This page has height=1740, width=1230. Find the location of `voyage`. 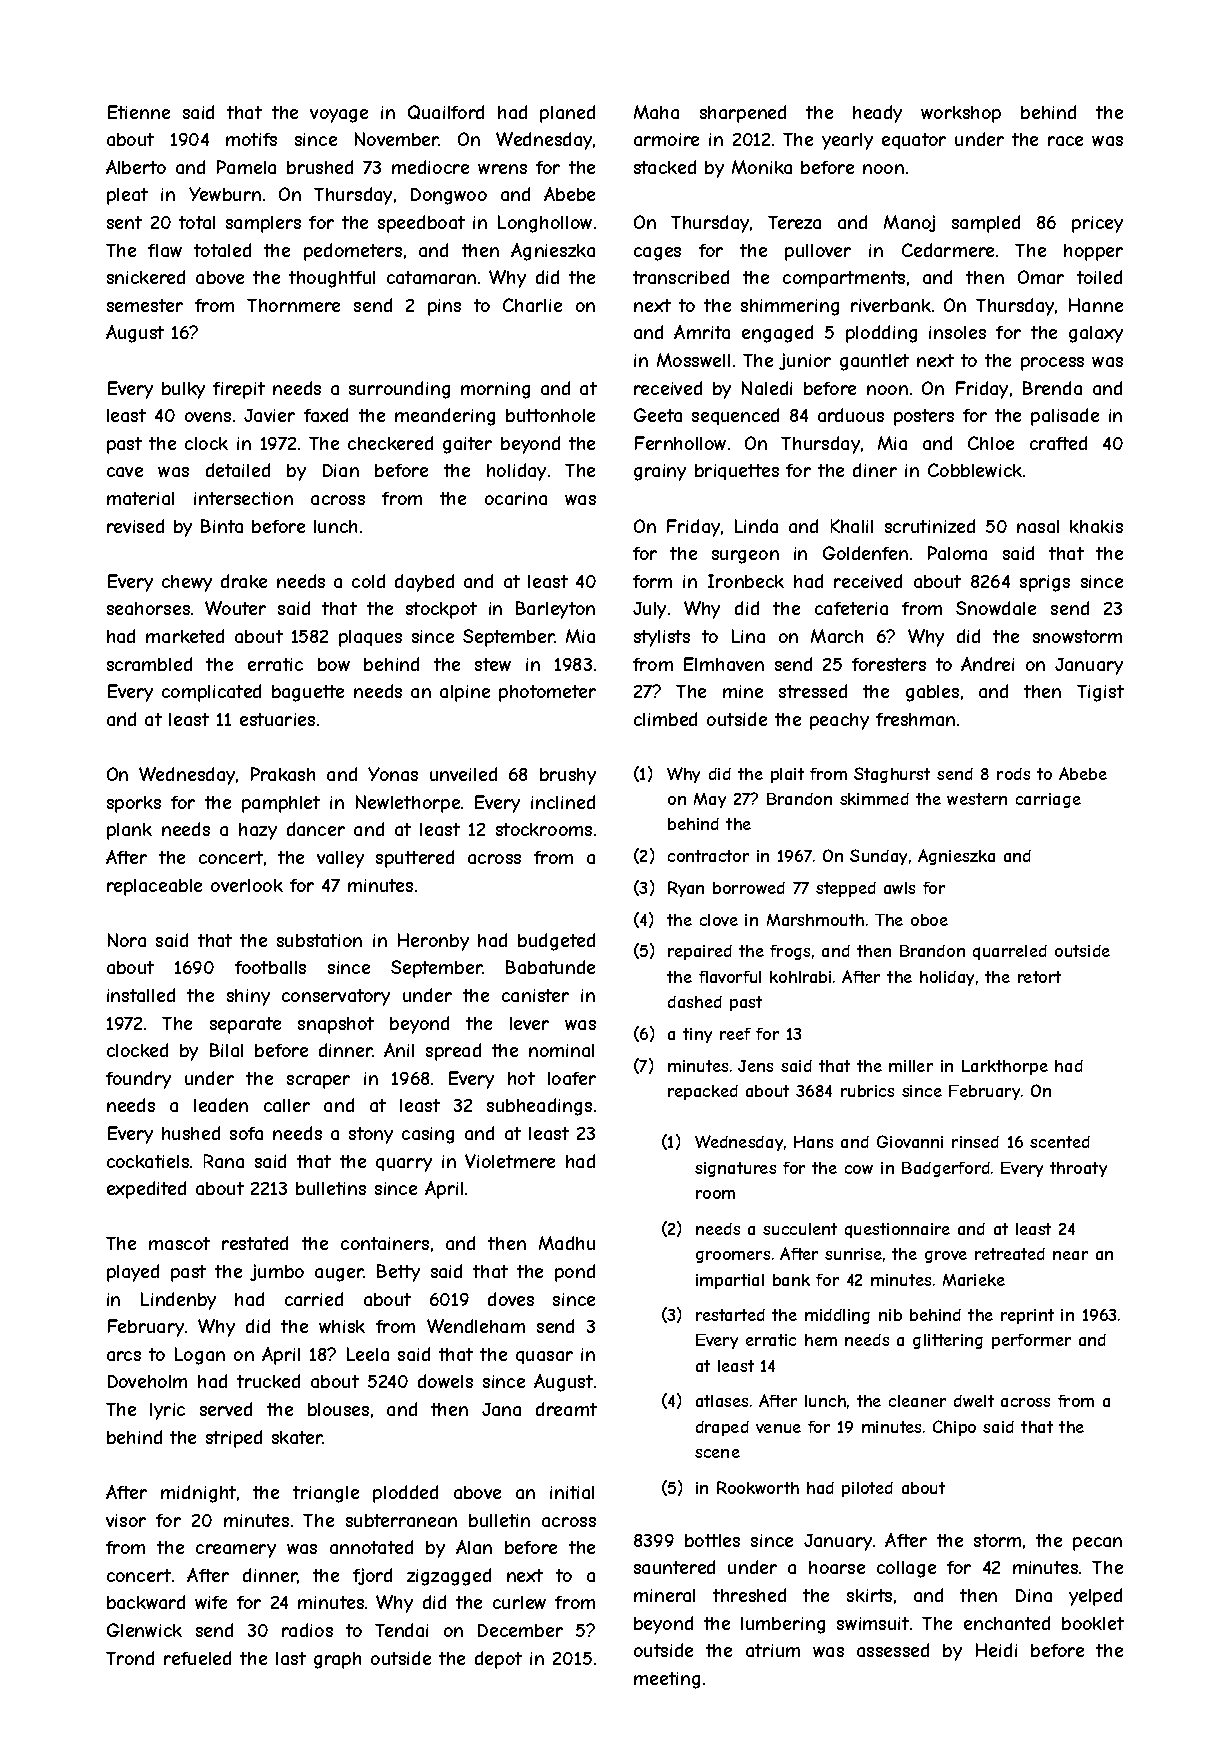

voyage is located at coordinates (339, 116).
